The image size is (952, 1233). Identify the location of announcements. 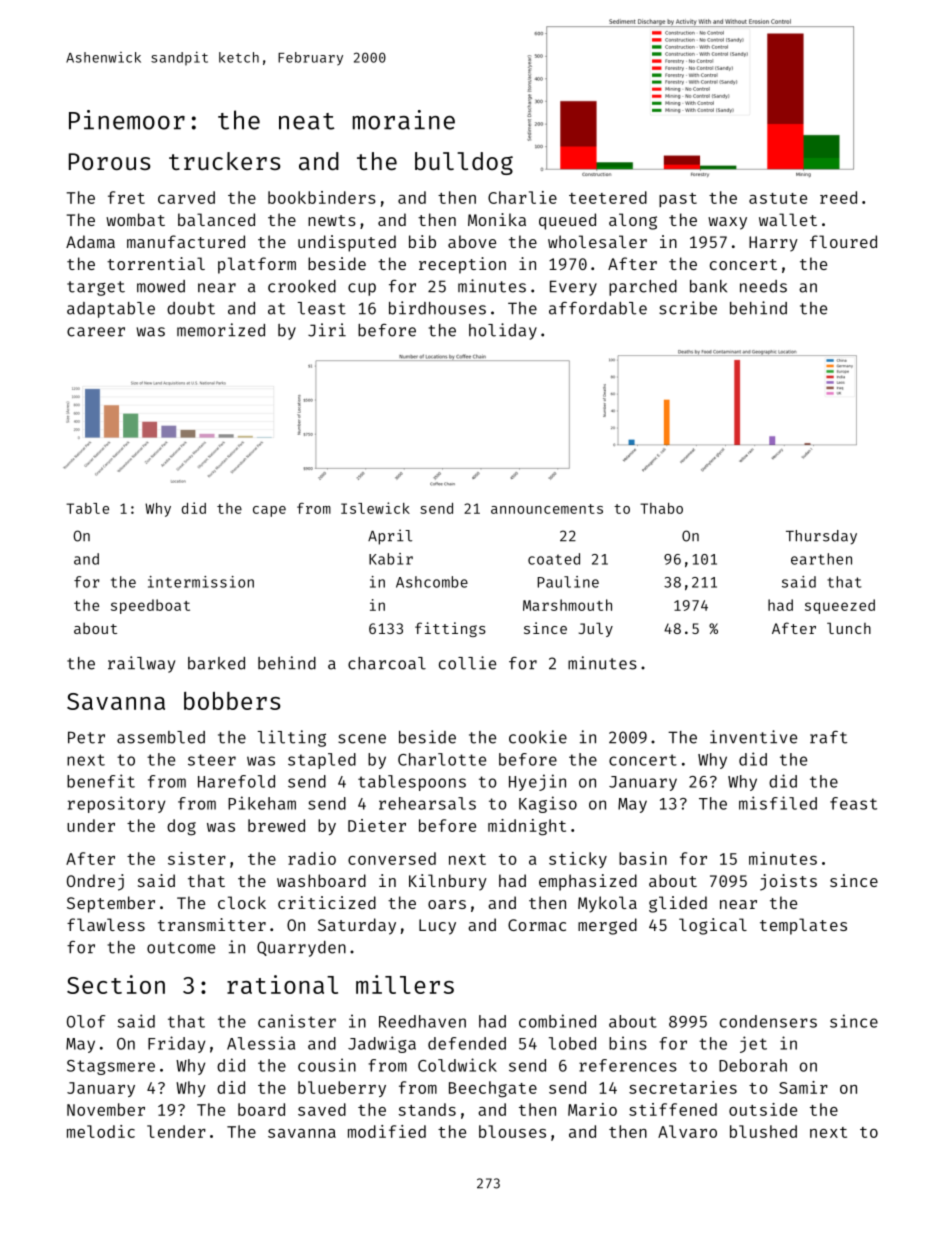
(547, 509).
